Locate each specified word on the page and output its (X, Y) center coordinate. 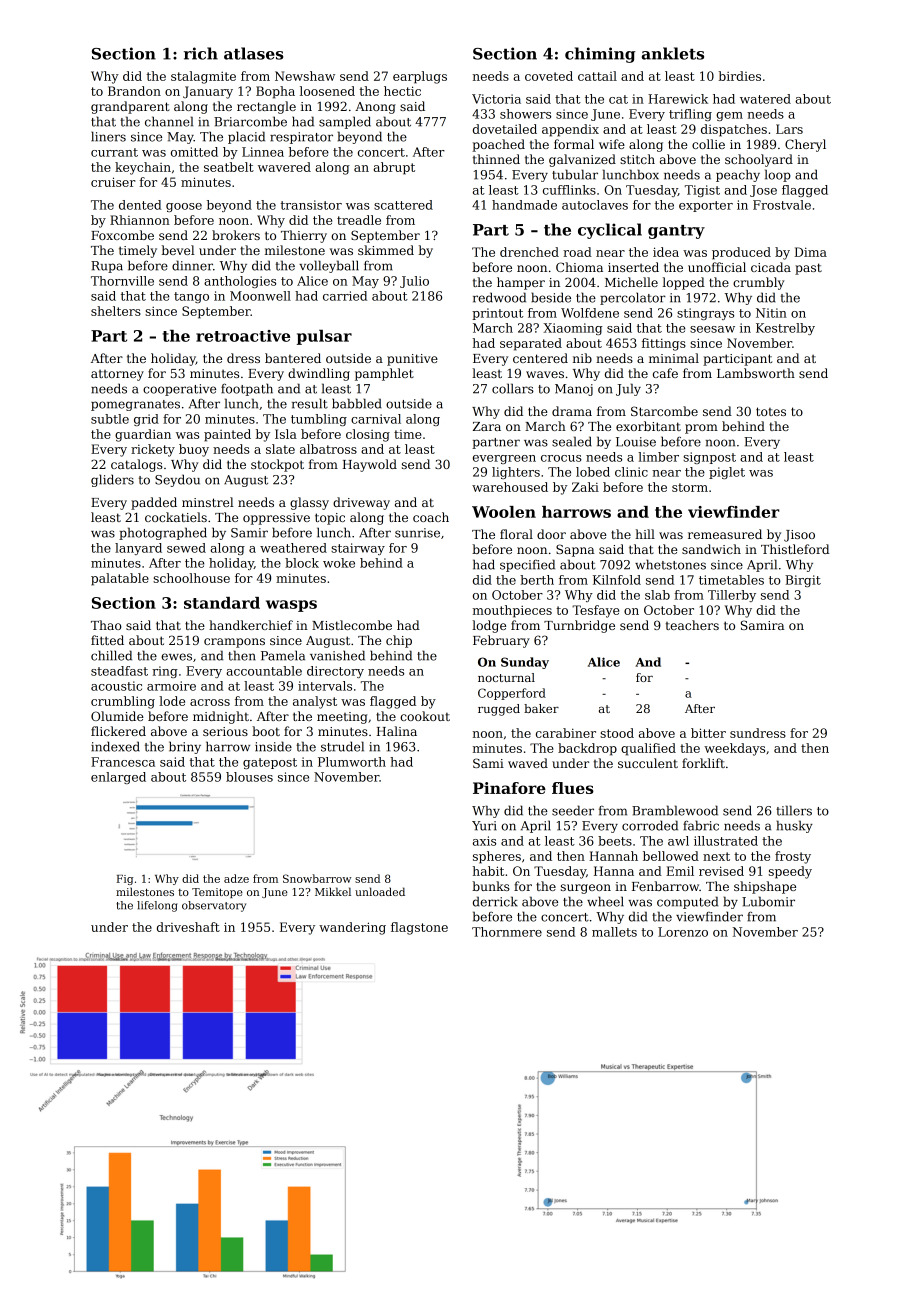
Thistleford (795, 549)
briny (185, 747)
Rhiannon (140, 220)
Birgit (803, 581)
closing (368, 435)
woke (339, 563)
